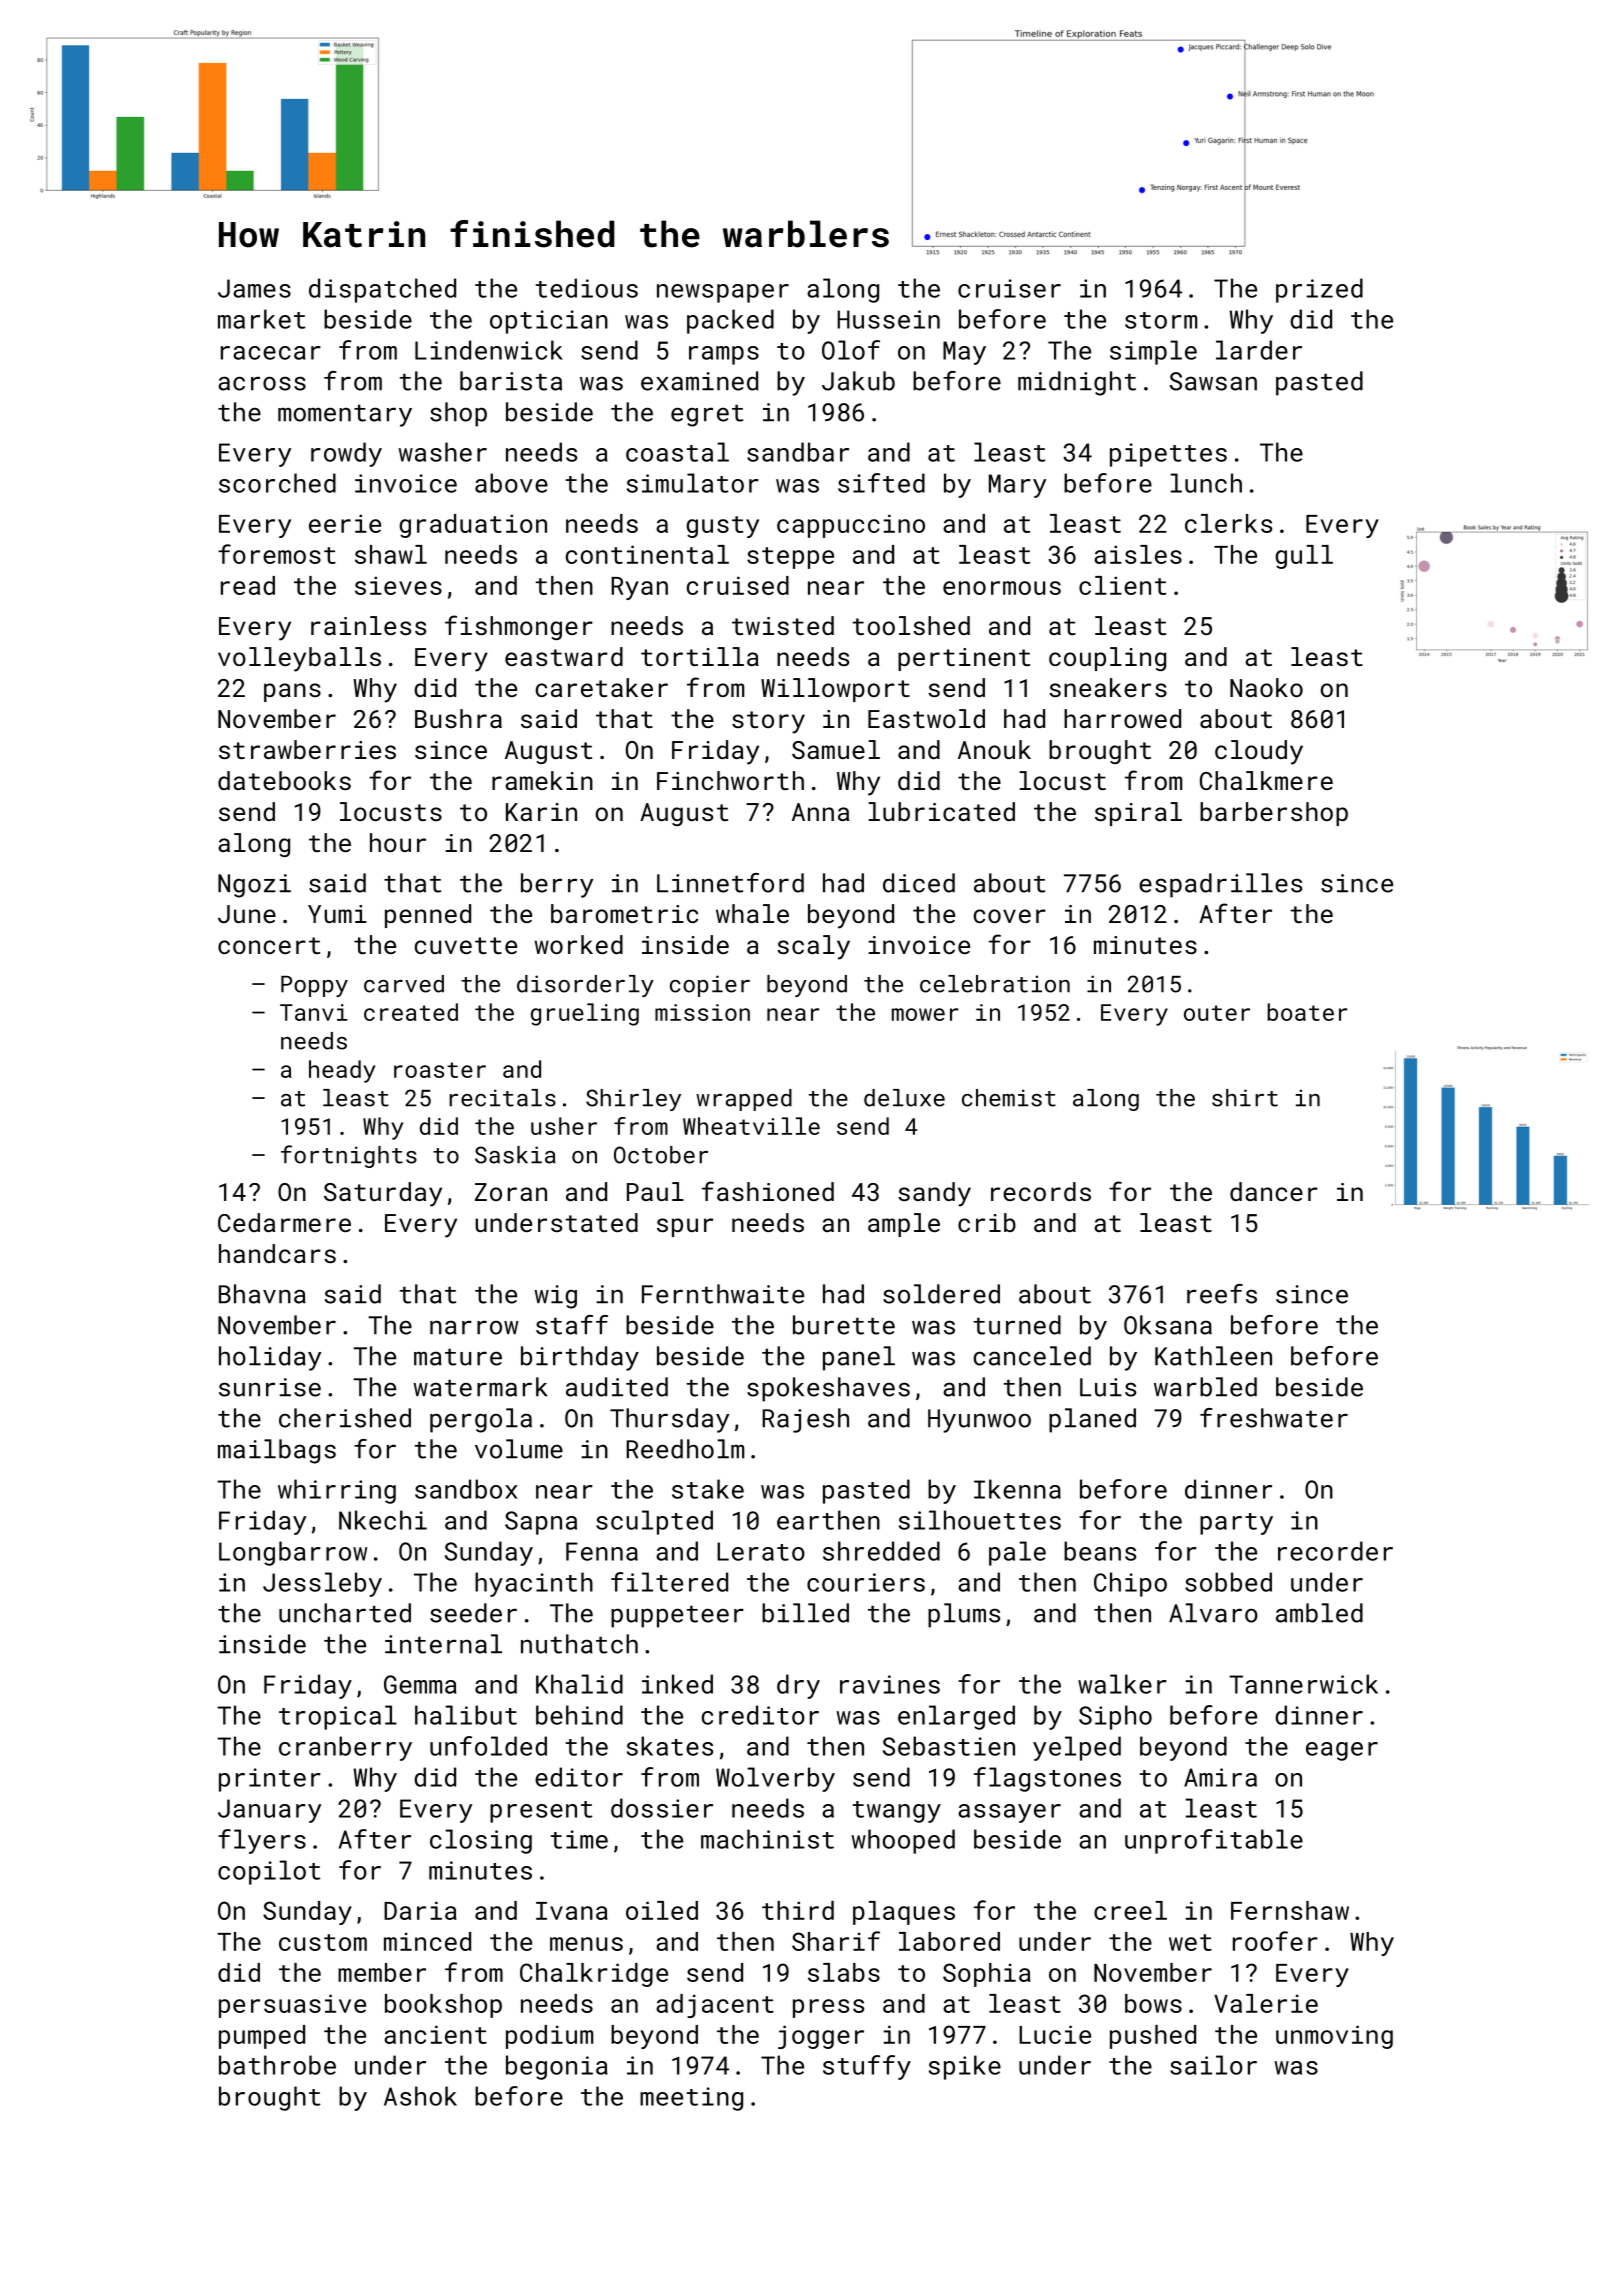  I want to click on dancer, so click(1274, 1191).
